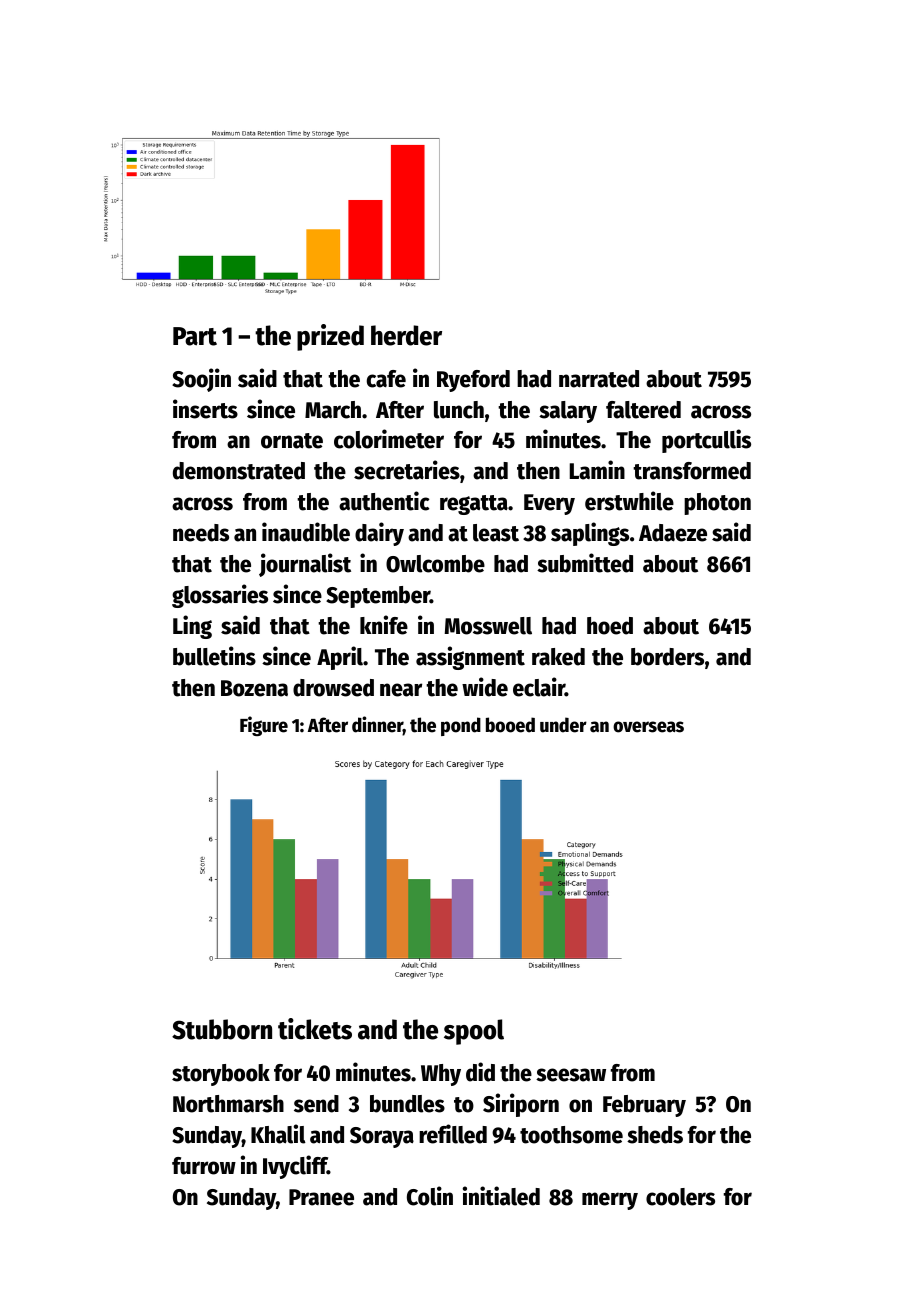 This document has width=924, height=1311. I want to click on Stubborn, so click(222, 1029).
